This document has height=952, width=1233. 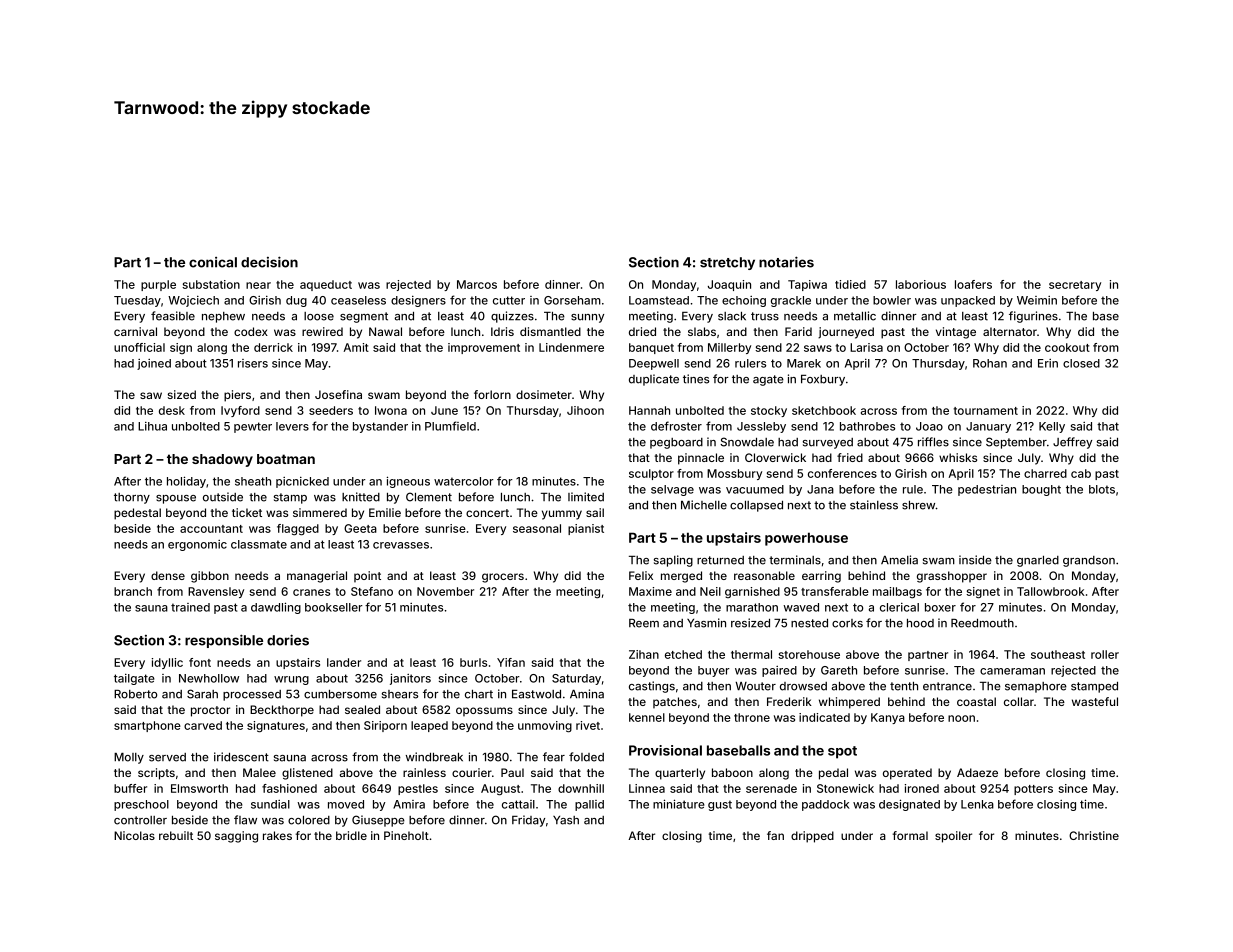 I want to click on decision, so click(x=269, y=262).
